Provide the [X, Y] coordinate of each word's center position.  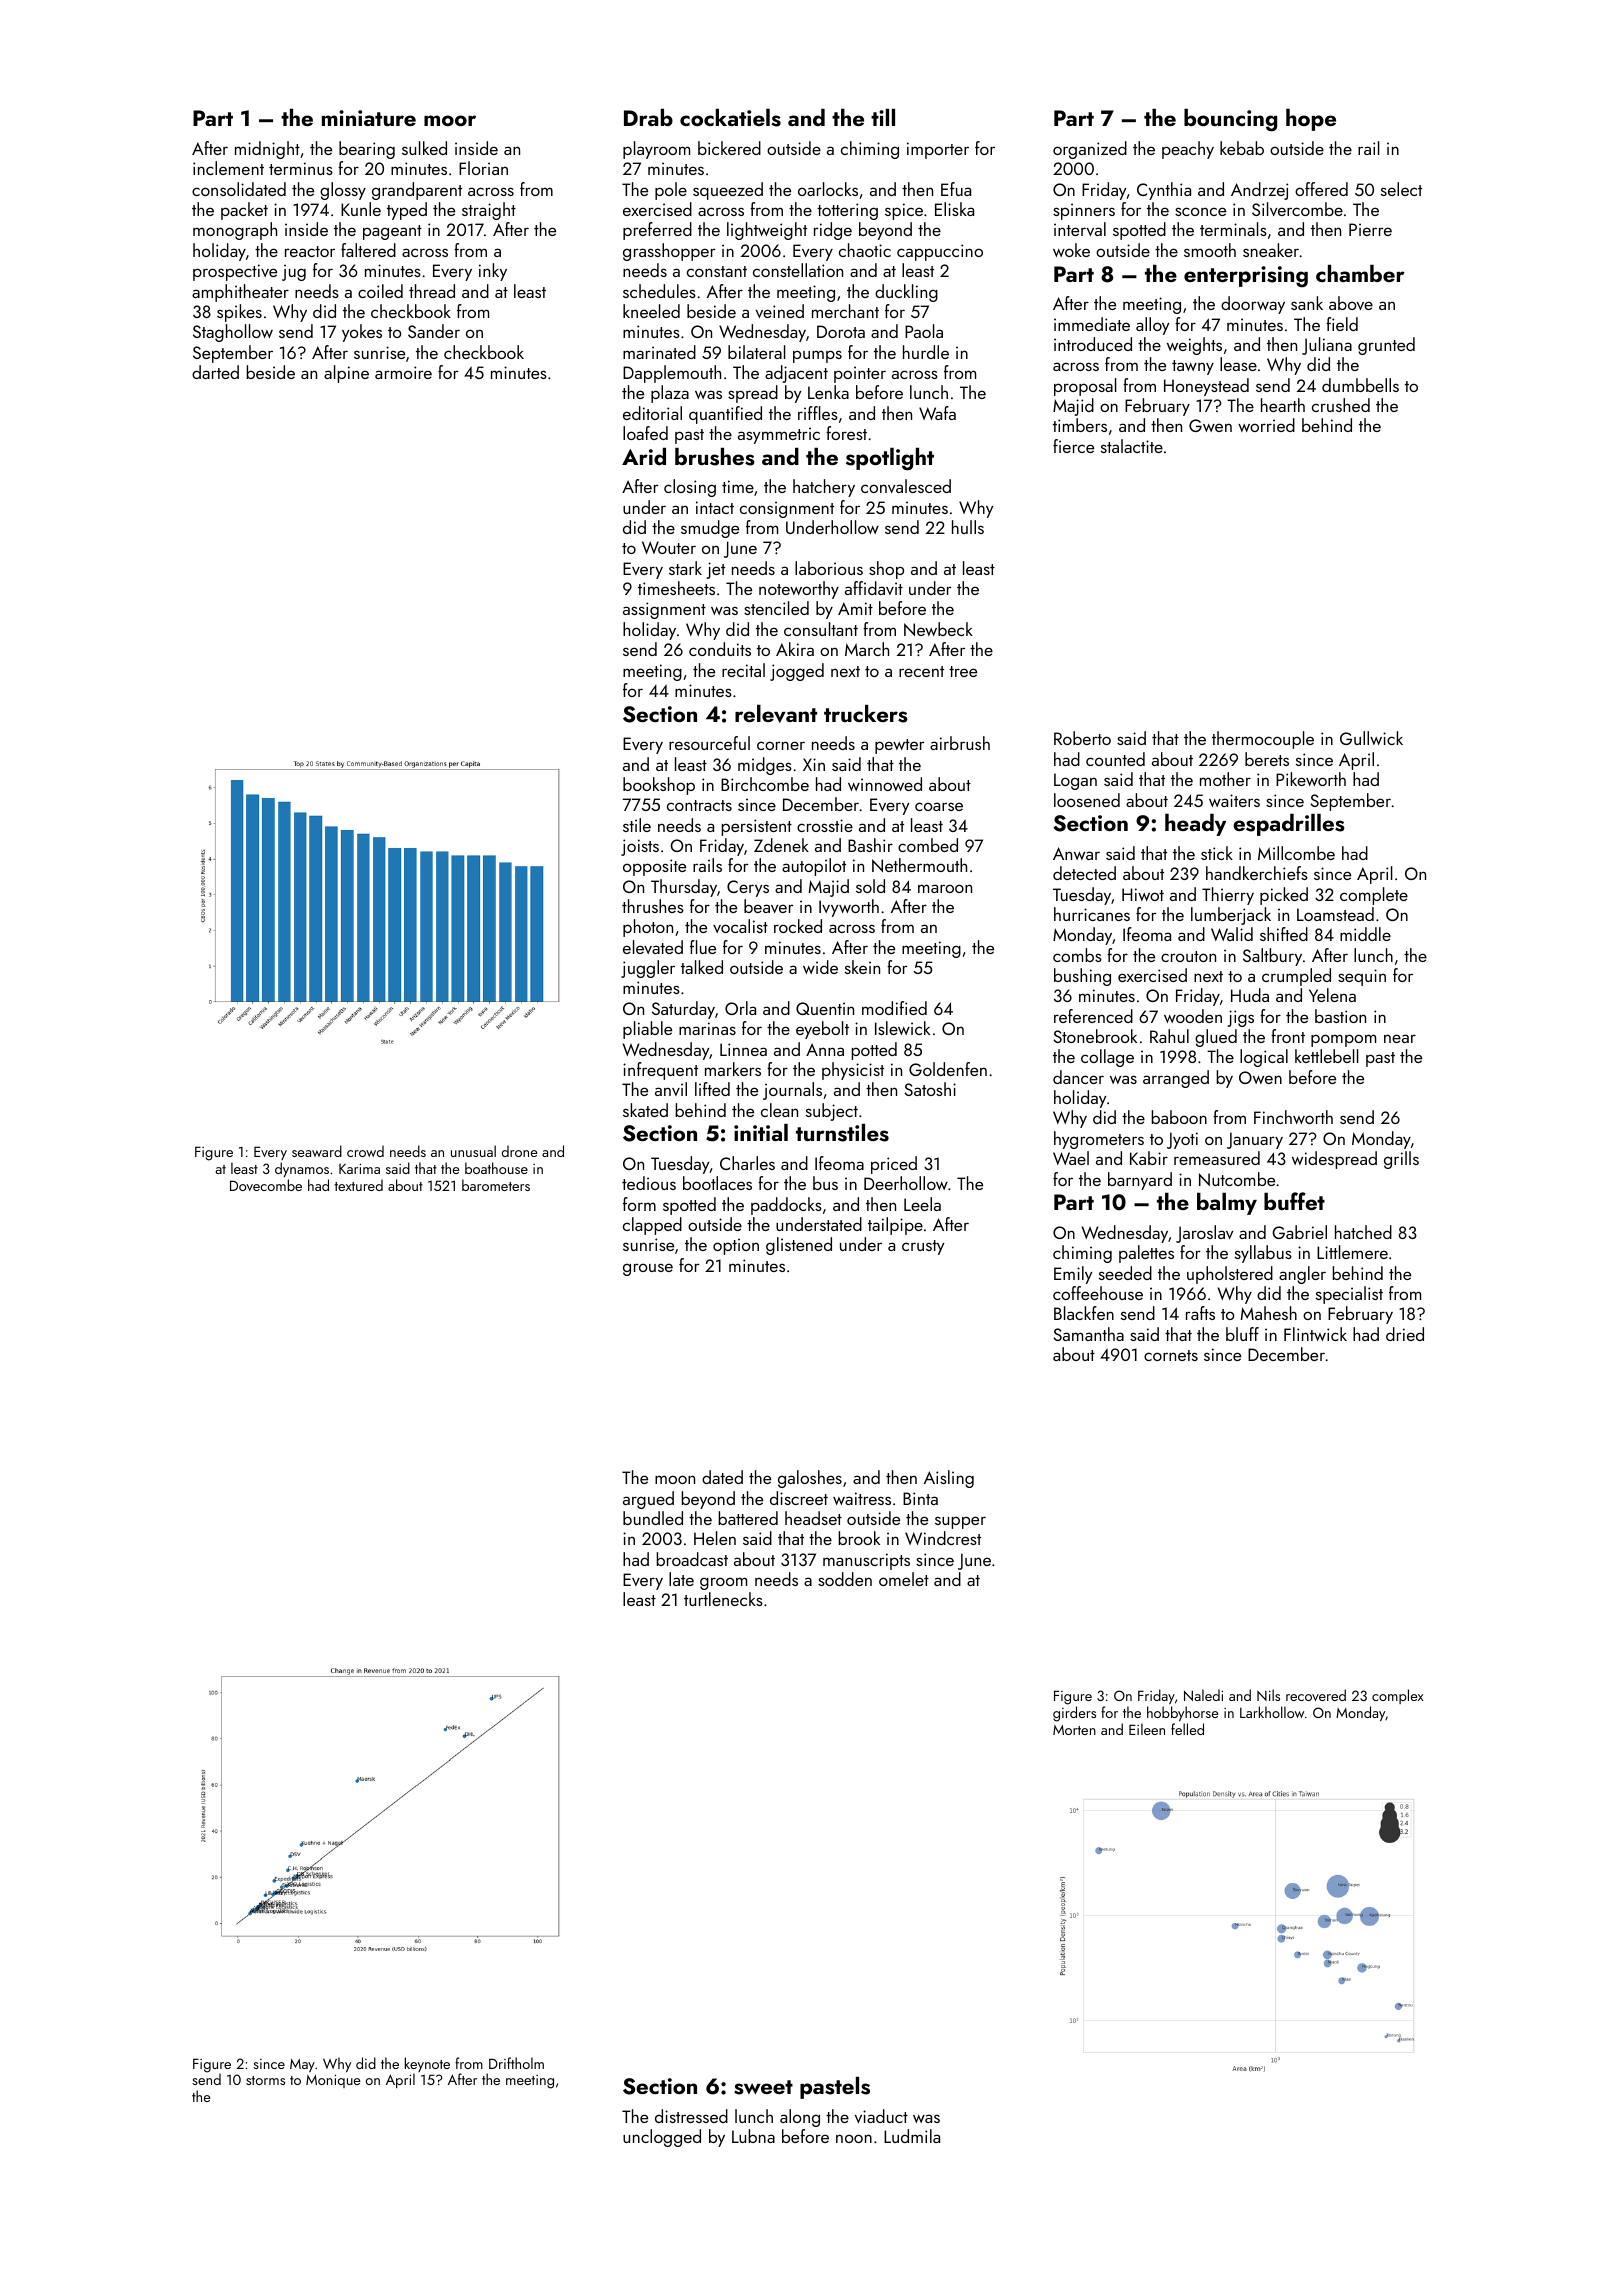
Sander [434, 331]
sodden [845, 1579]
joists [640, 847]
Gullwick [1371, 738]
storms [265, 2080]
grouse [648, 1269]
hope [1311, 120]
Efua [956, 189]
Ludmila [912, 2136]
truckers [866, 714]
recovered [1316, 1695]
